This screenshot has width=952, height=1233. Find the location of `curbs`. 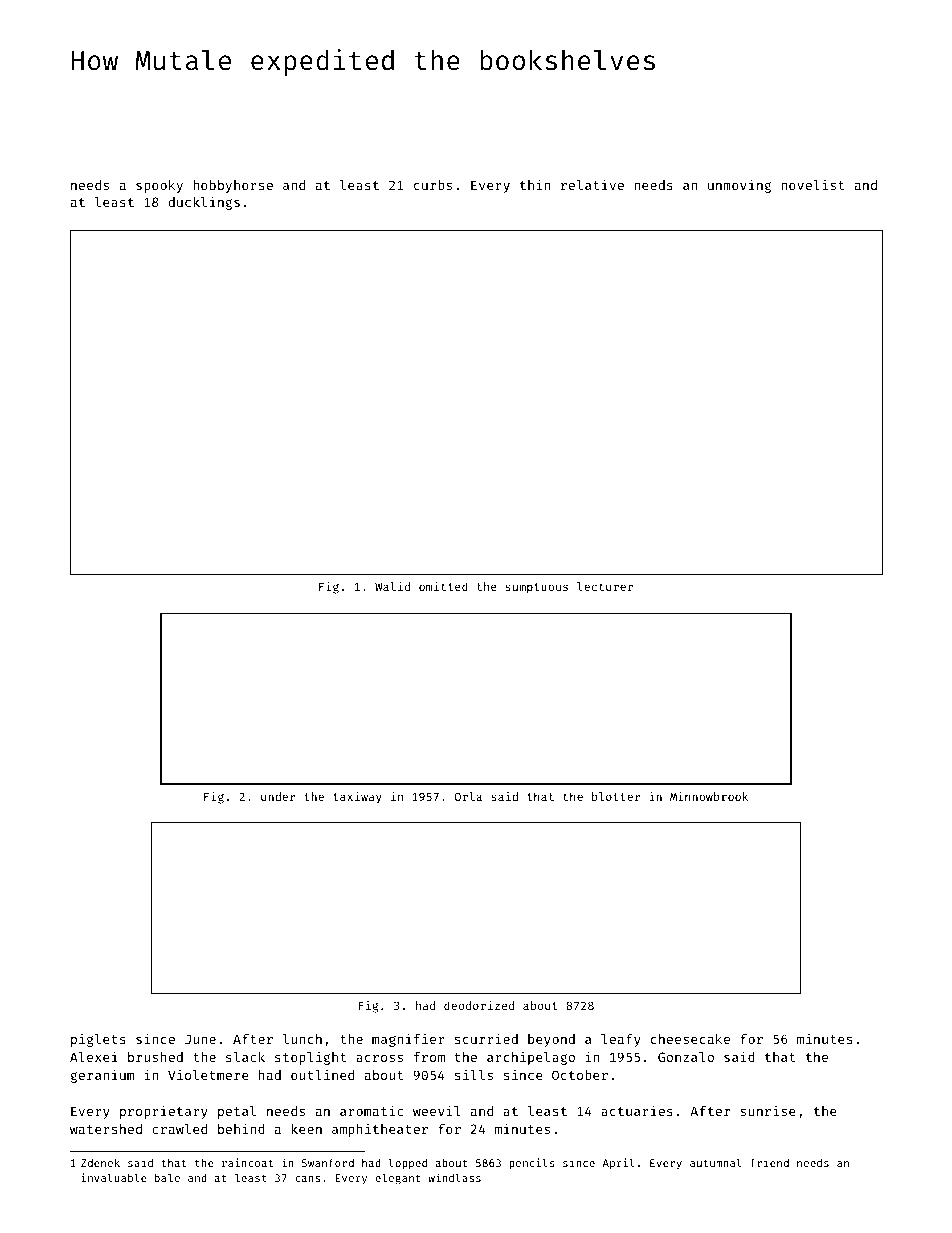

curbs is located at coordinates (433, 185).
